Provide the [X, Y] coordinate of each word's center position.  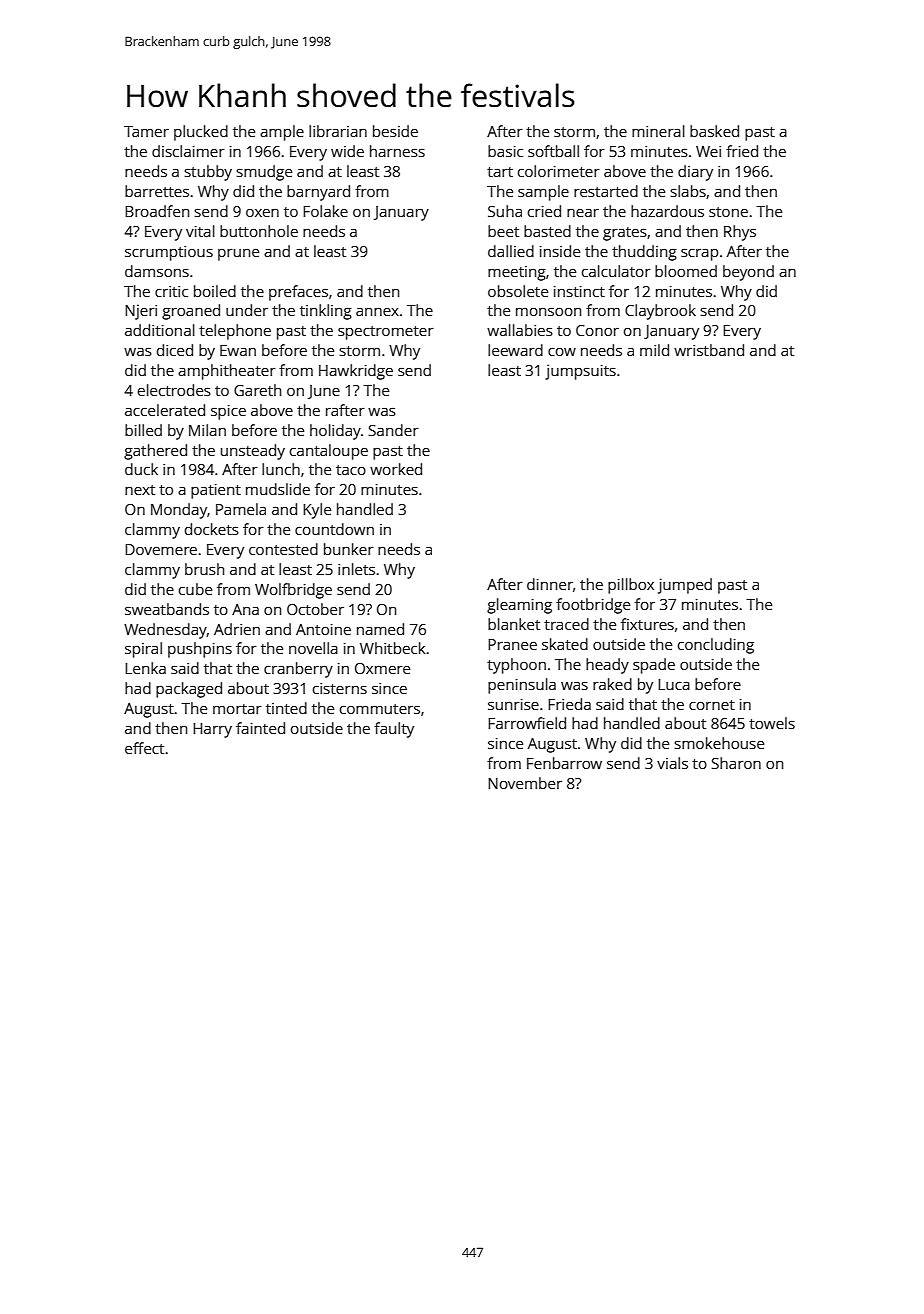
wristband [709, 350]
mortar [237, 709]
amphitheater [227, 372]
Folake [325, 211]
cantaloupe [329, 452]
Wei [708, 151]
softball [553, 151]
